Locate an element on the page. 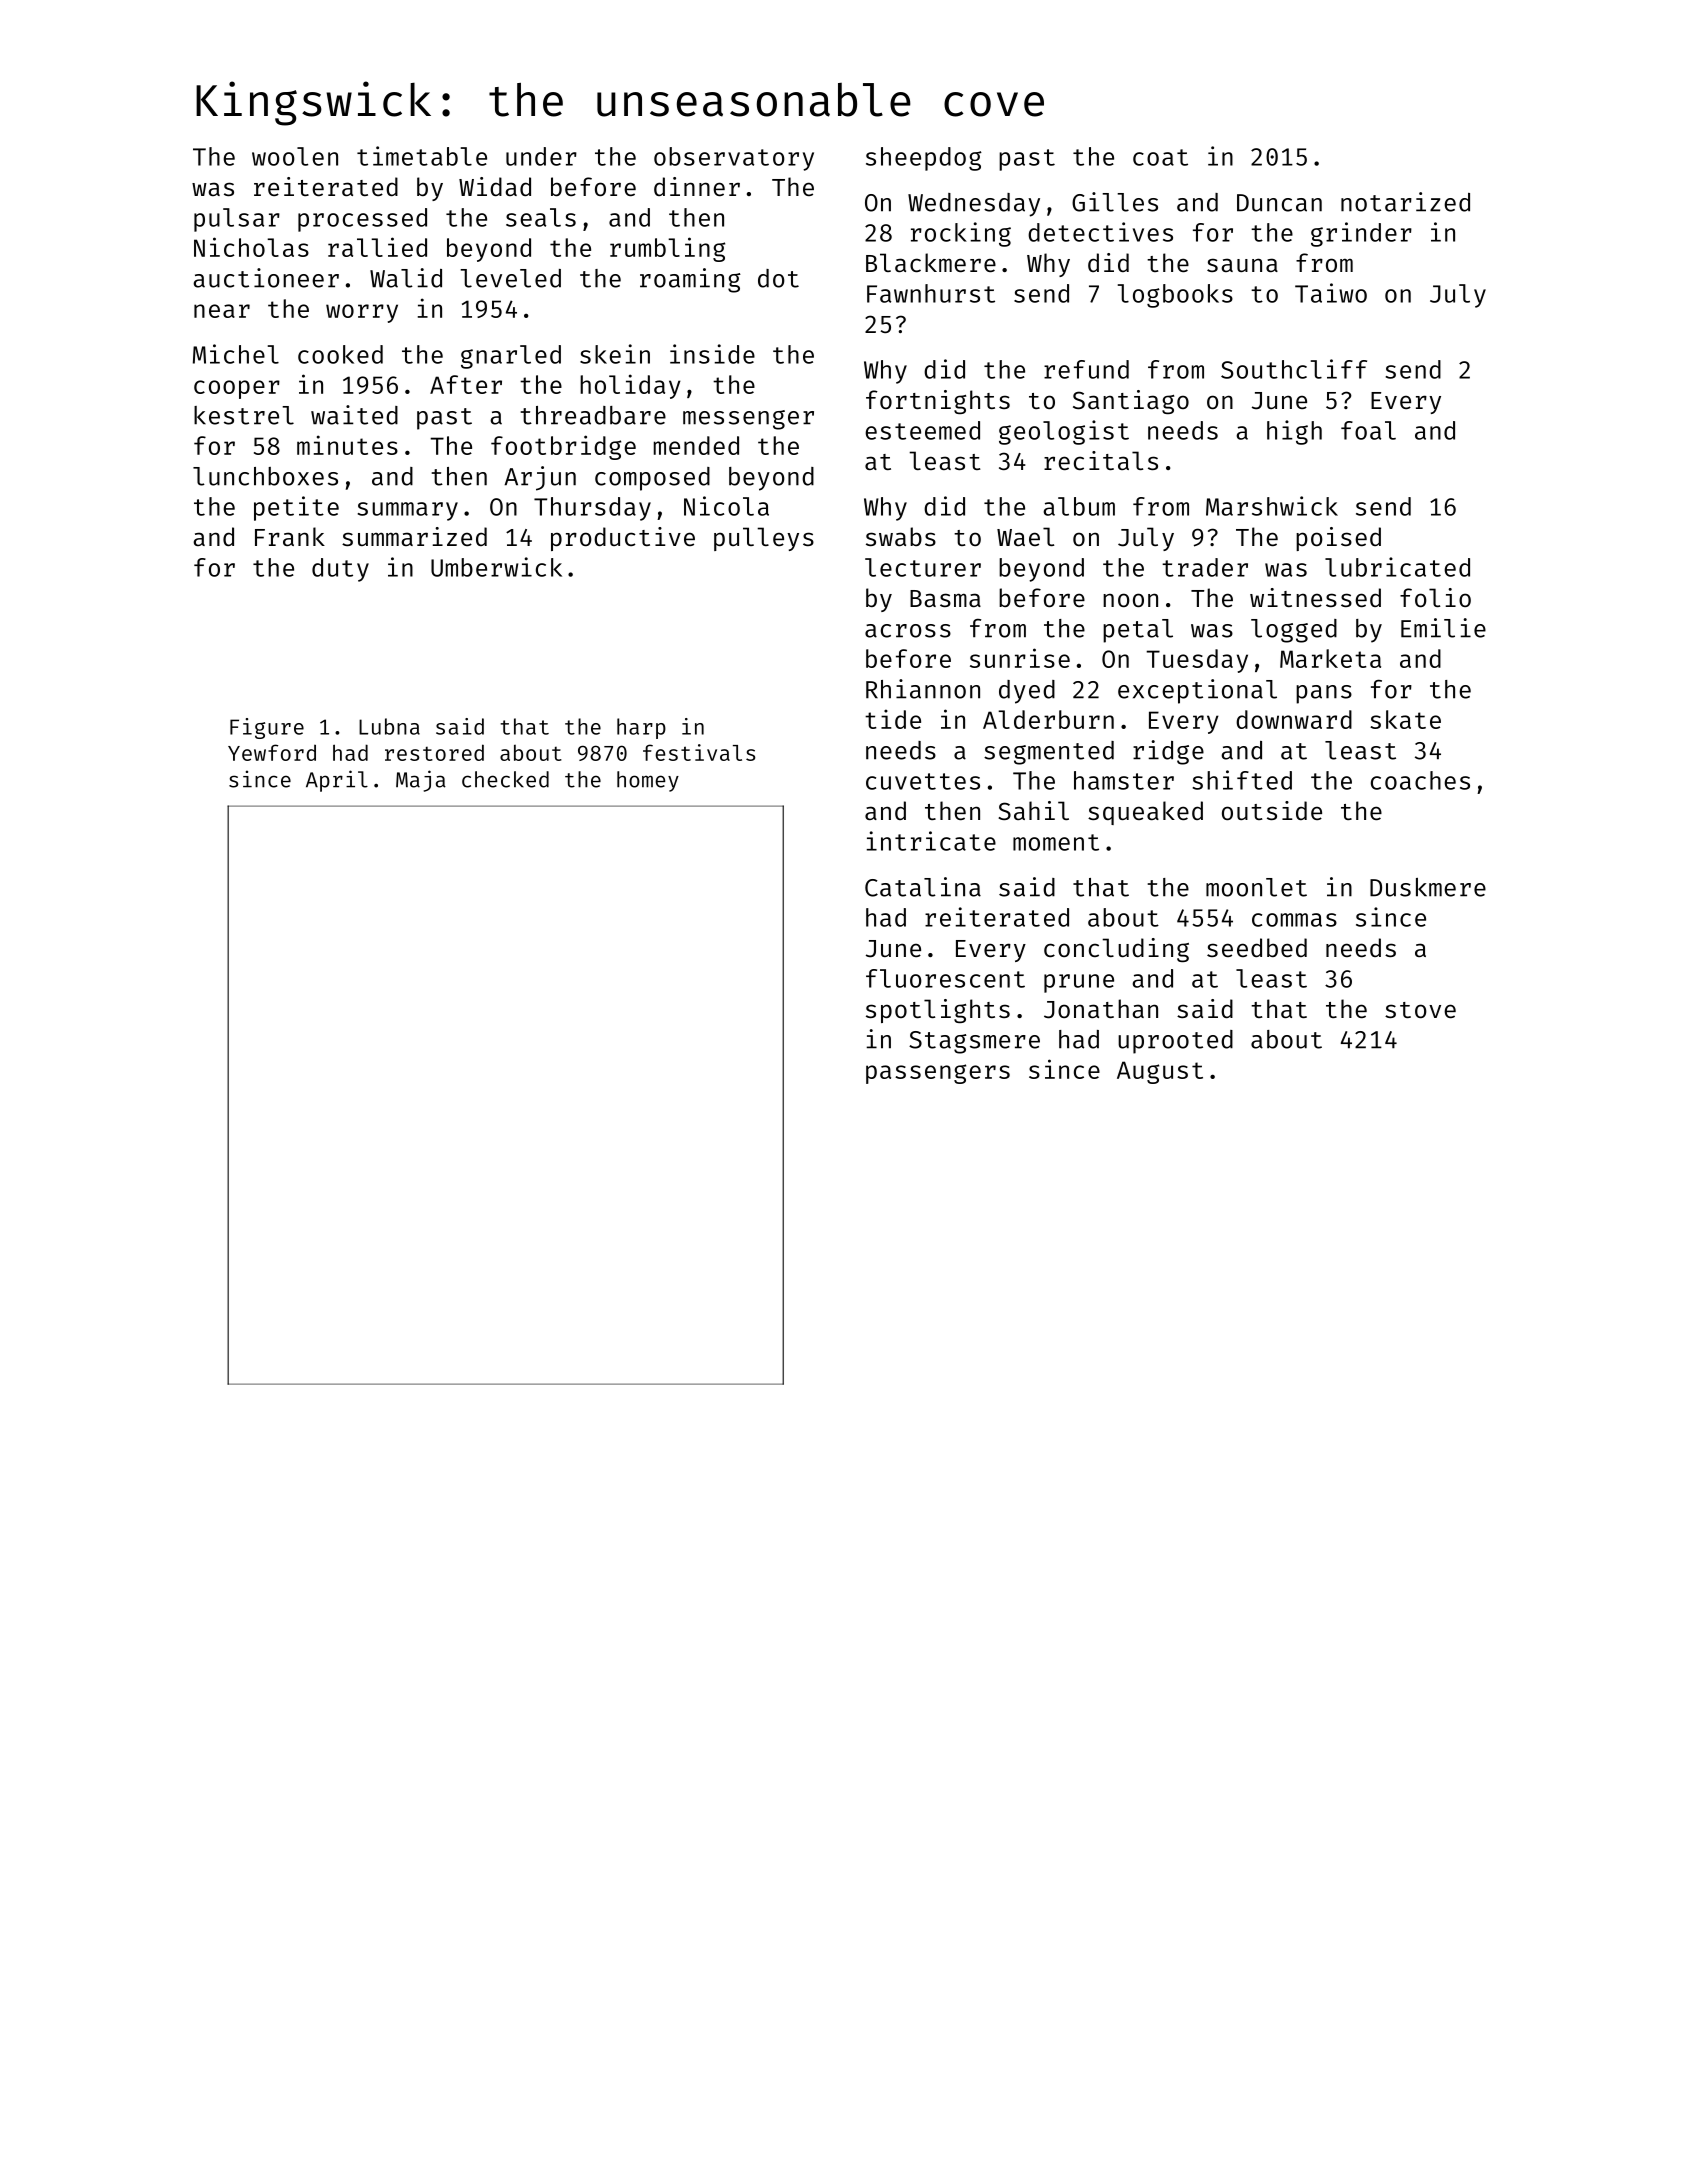 The height and width of the document is (2178, 1683). August is located at coordinates (1160, 1072).
